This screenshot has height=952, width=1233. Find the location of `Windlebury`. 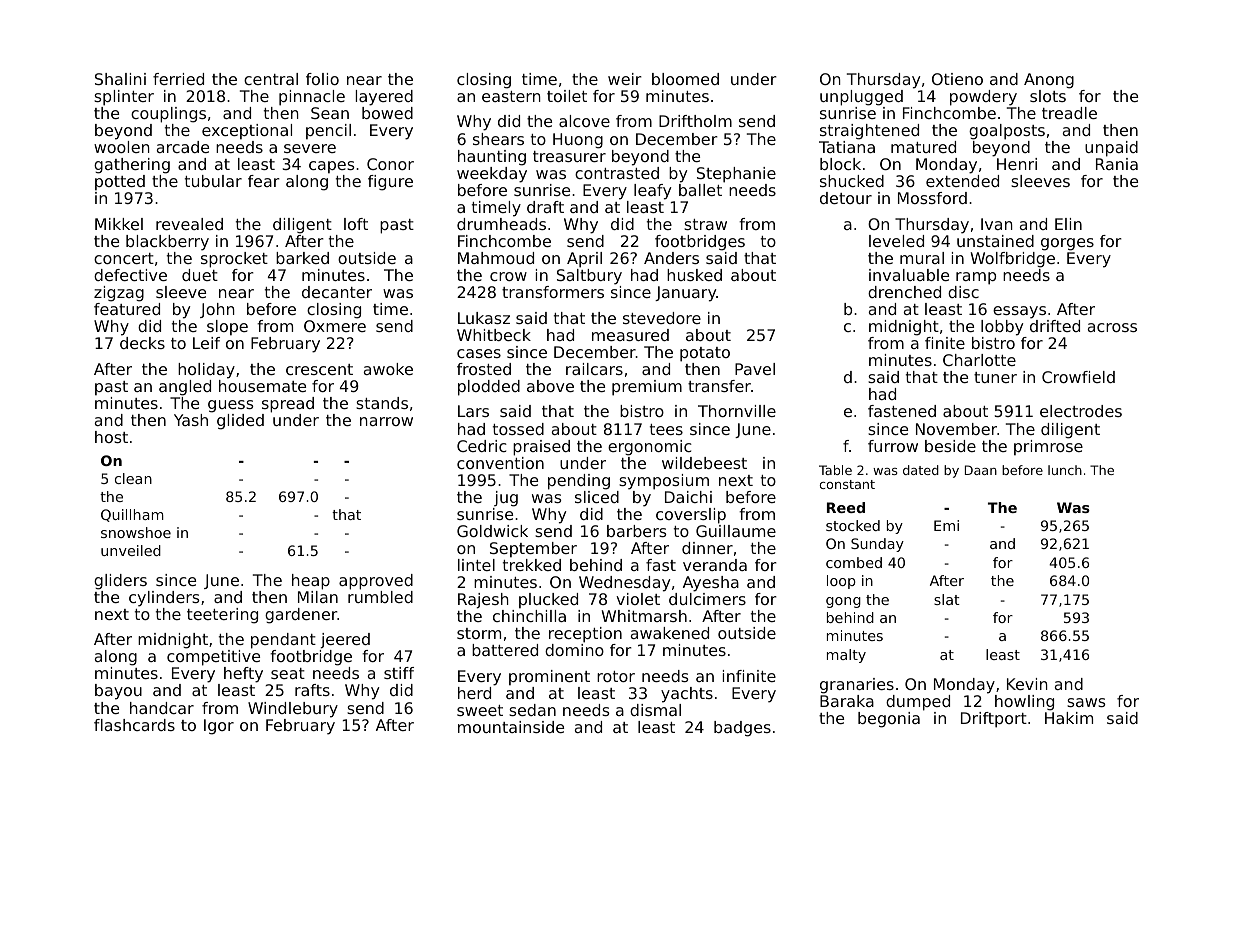

Windlebury is located at coordinates (293, 710).
